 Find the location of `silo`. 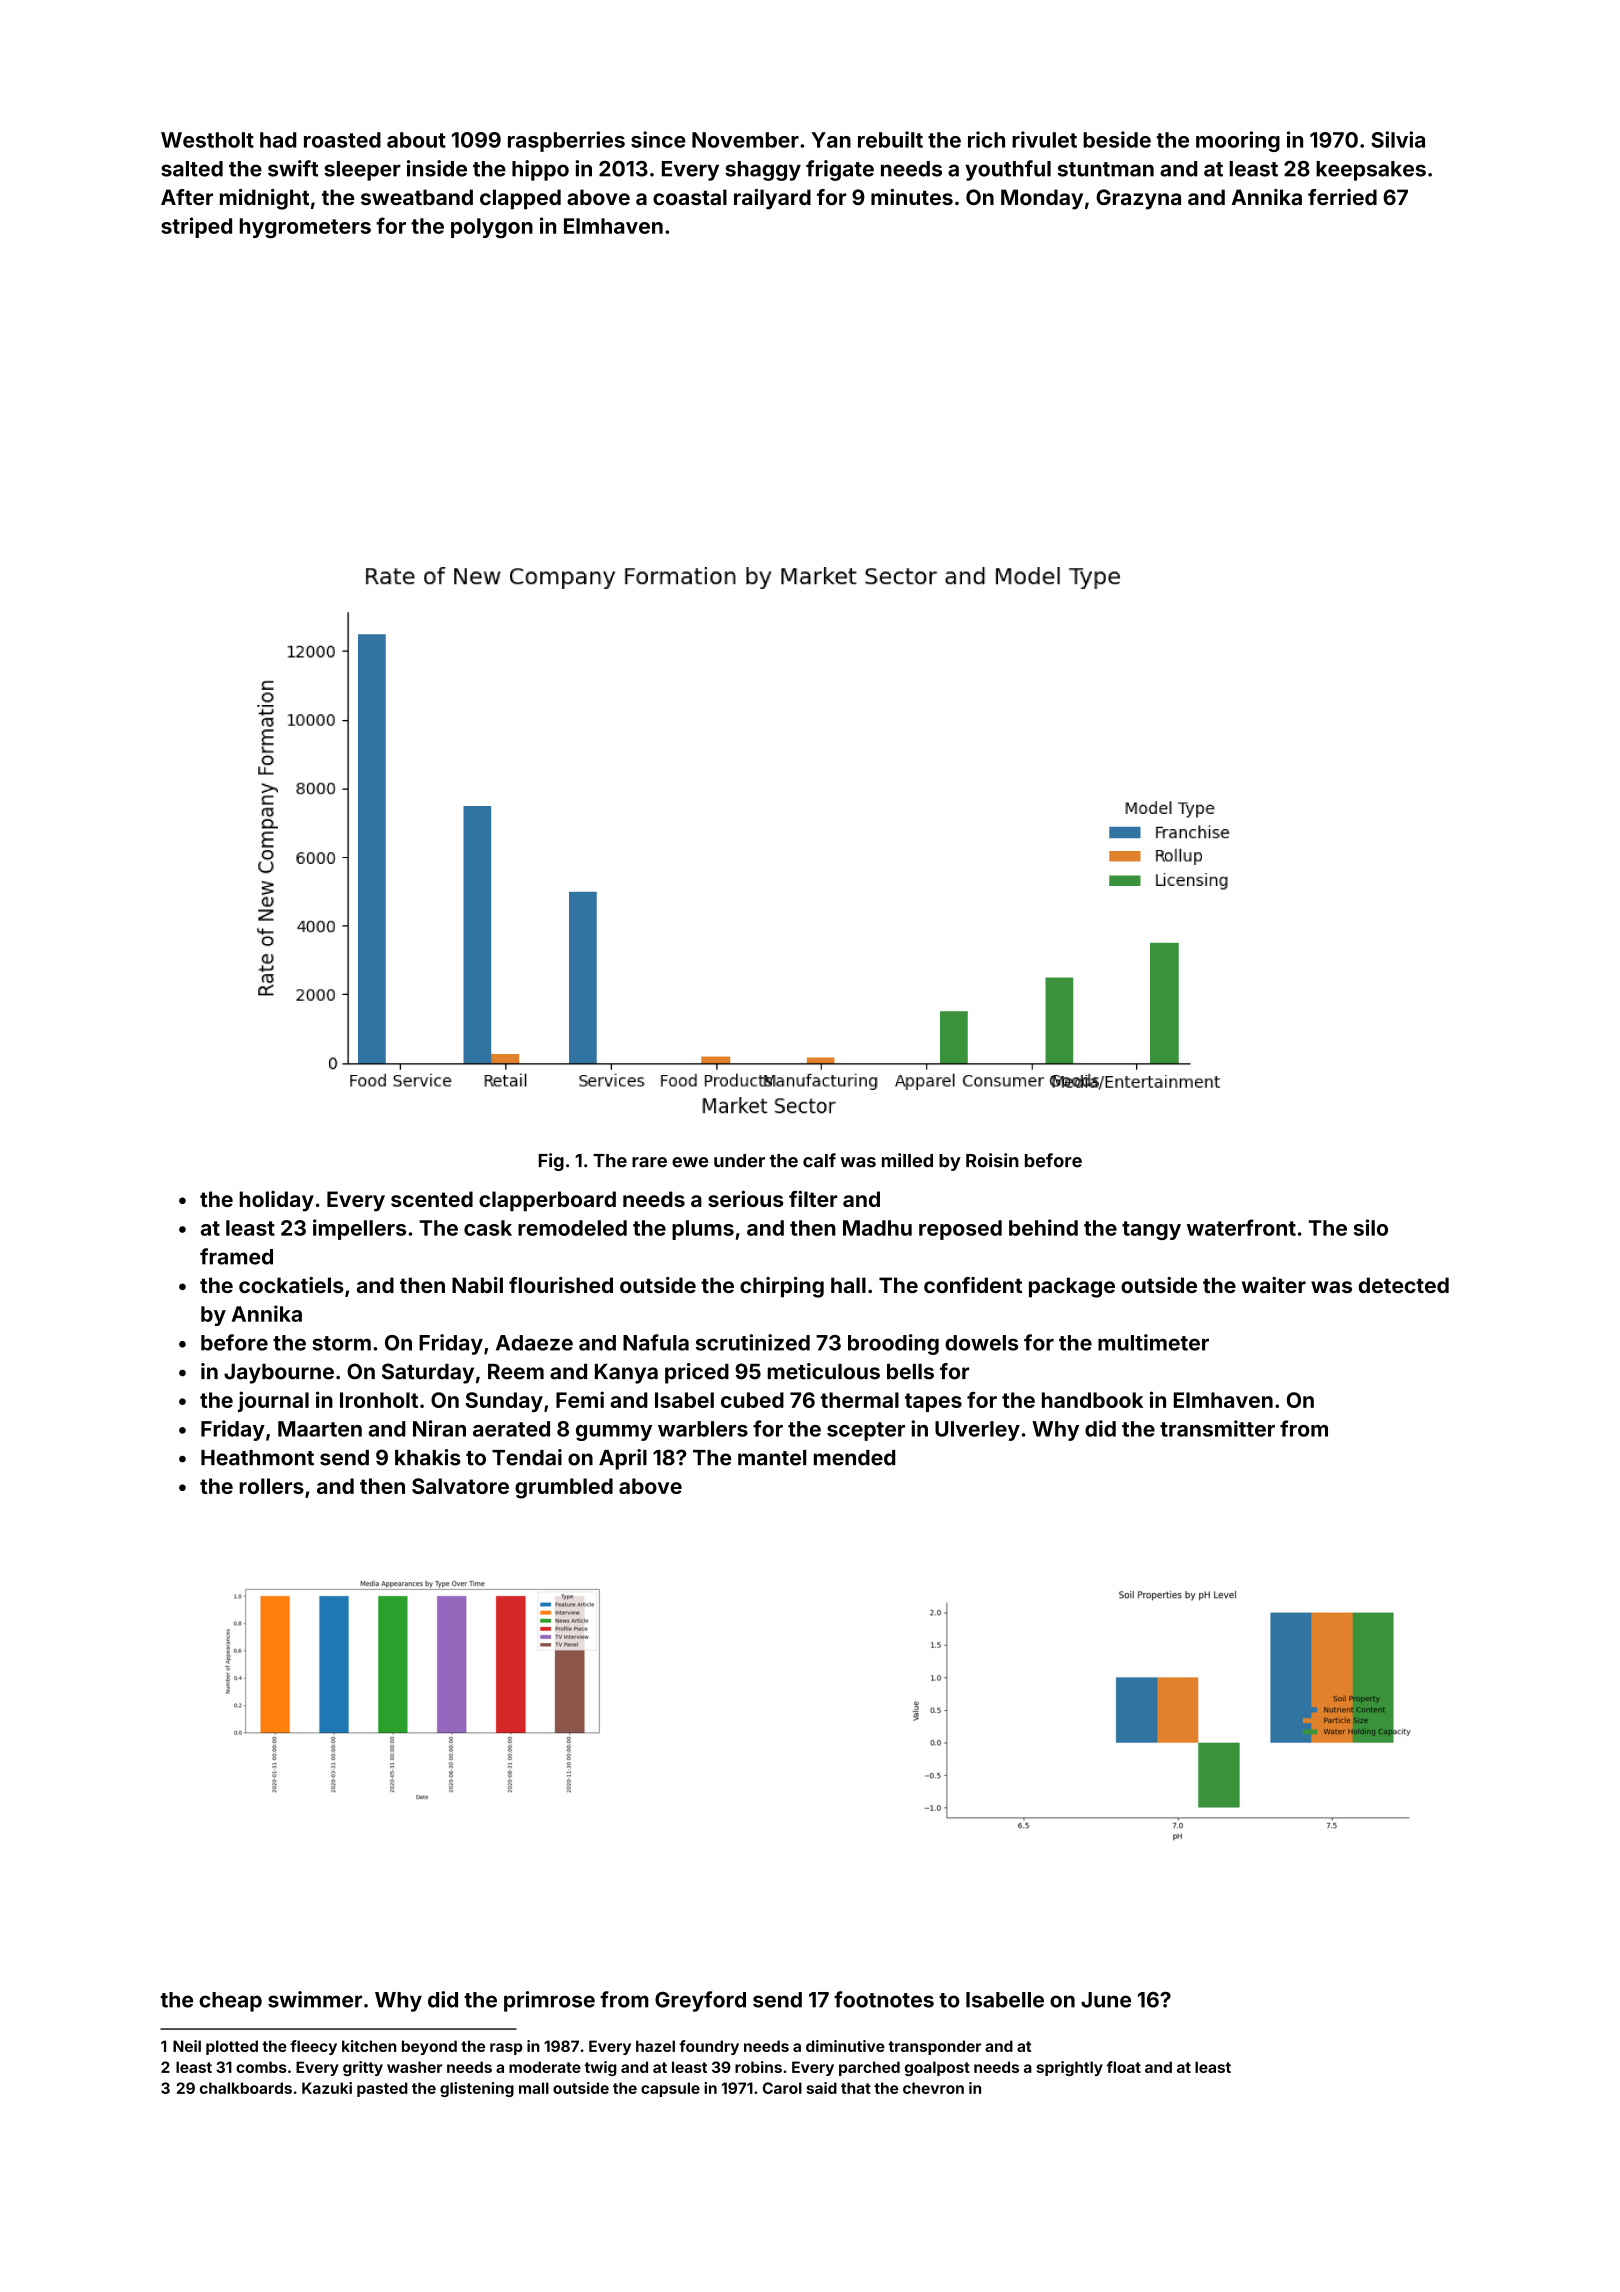

silo is located at coordinates (1371, 1227).
